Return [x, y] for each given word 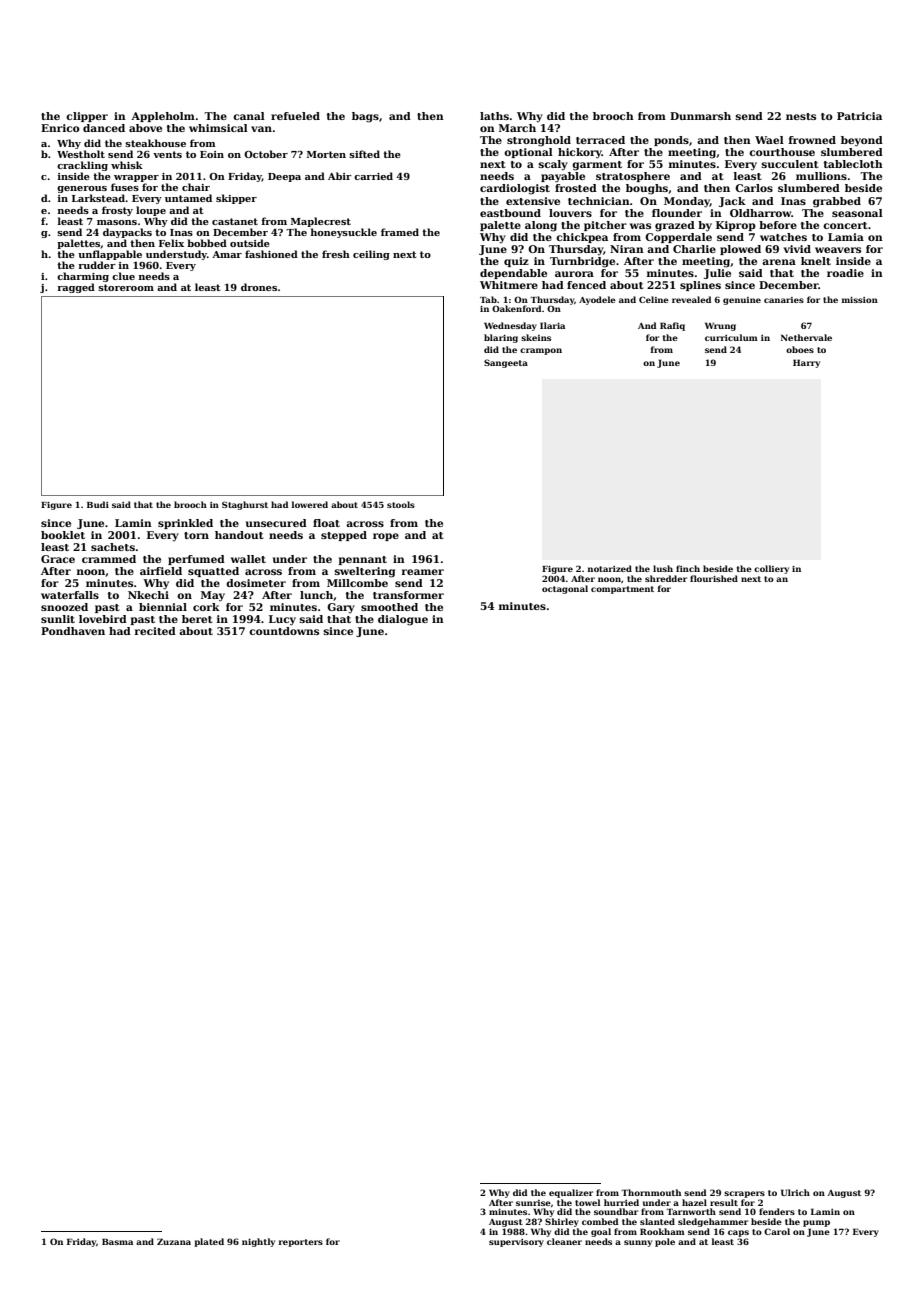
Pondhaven [73, 631]
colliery [771, 569]
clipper [87, 117]
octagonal [565, 589]
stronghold [539, 141]
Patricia [859, 116]
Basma [117, 1241]
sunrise [533, 1203]
